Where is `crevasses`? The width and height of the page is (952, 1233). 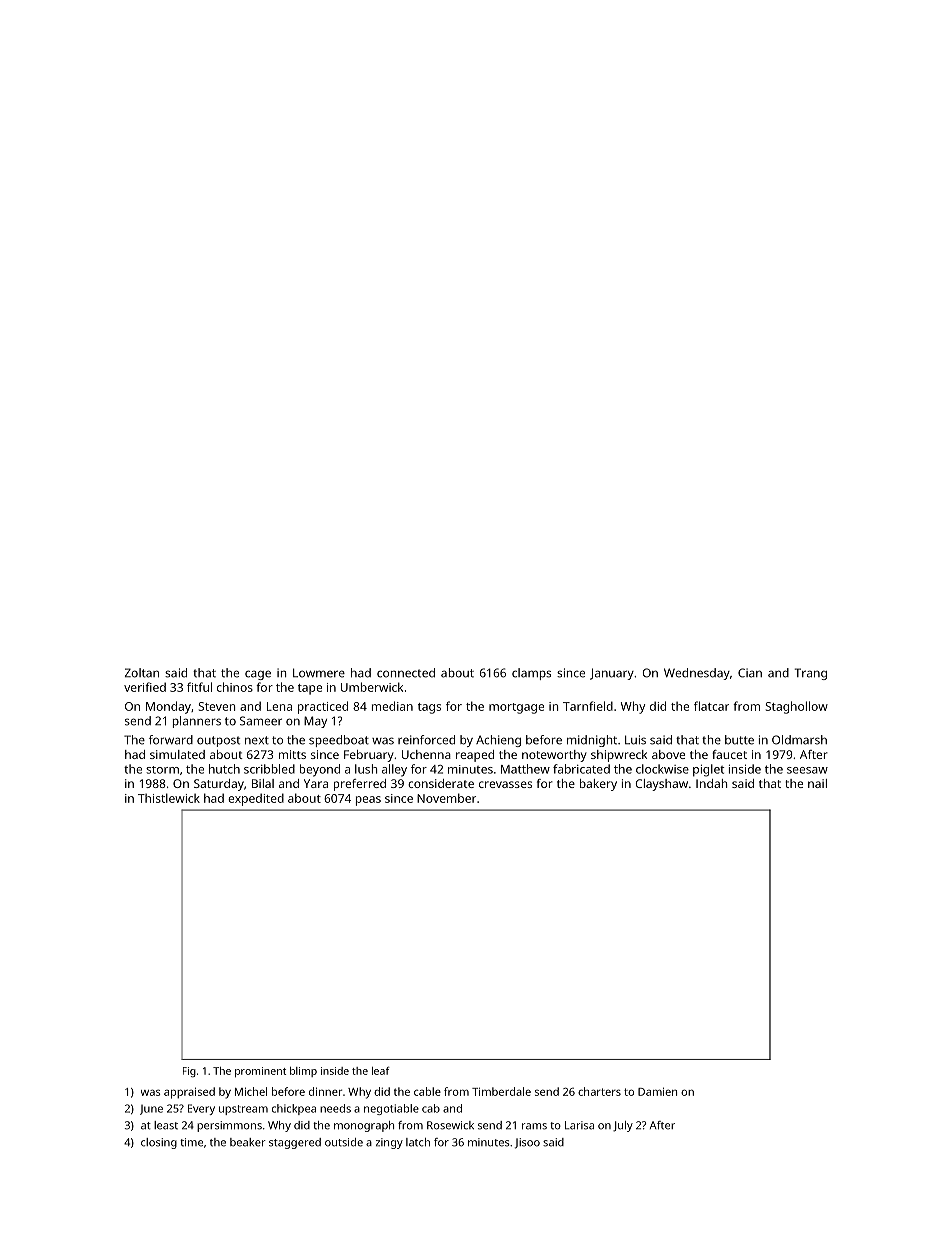 crevasses is located at coordinates (505, 784).
